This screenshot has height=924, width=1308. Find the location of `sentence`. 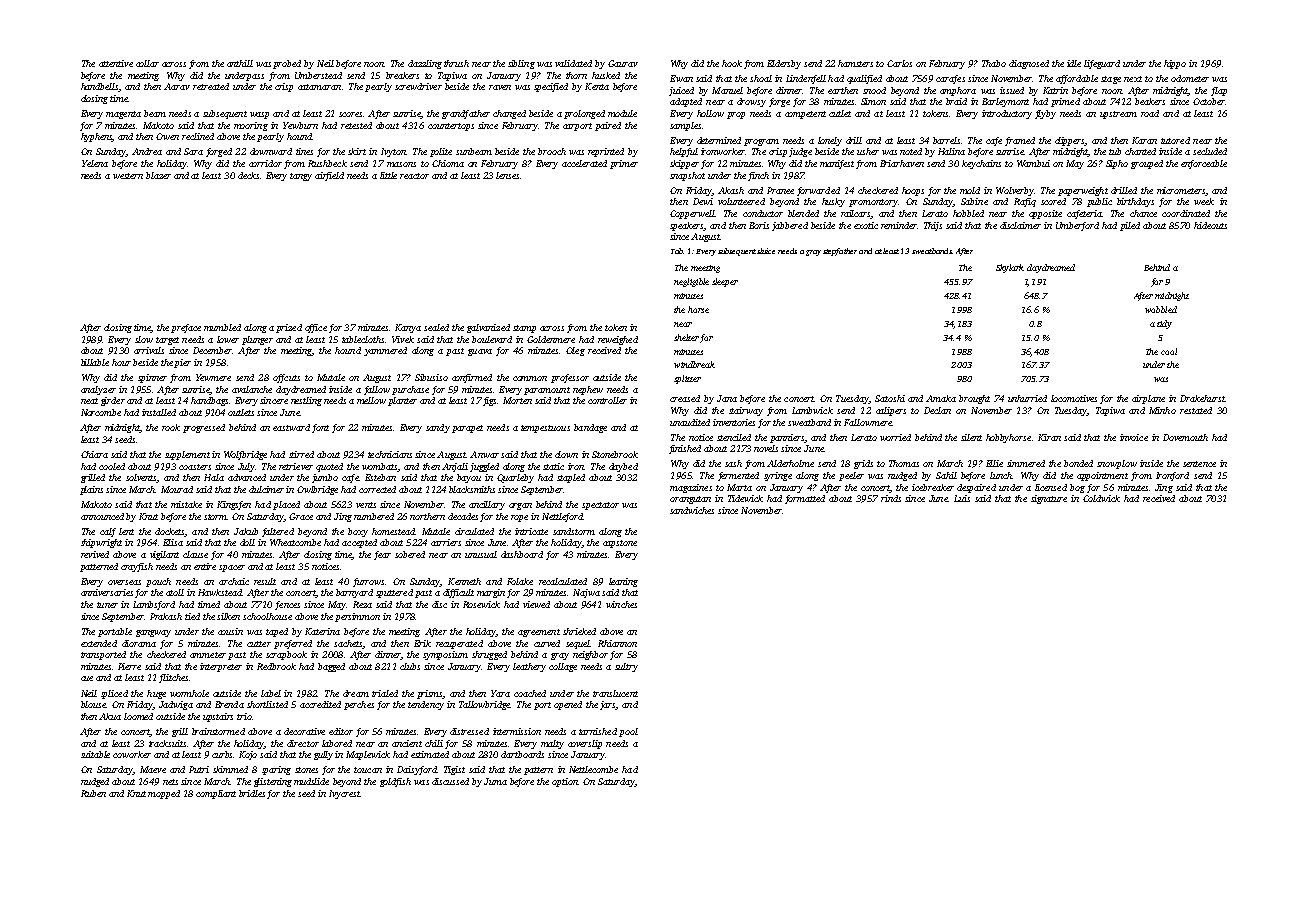

sentence is located at coordinates (1199, 464).
